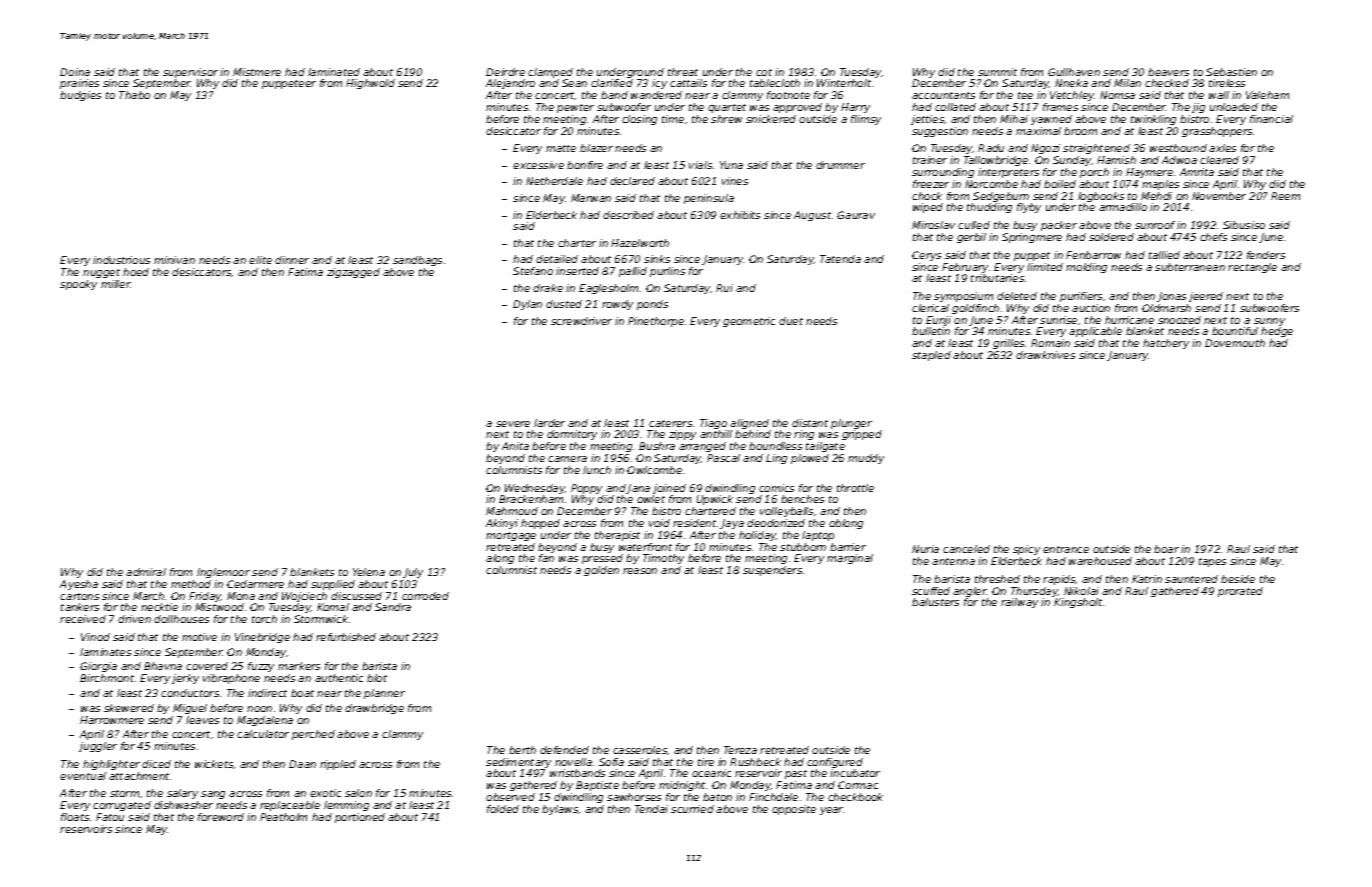 This screenshot has height=887, width=1372. Describe the element at coordinates (1238, 579) in the screenshot. I see `beside` at that location.
